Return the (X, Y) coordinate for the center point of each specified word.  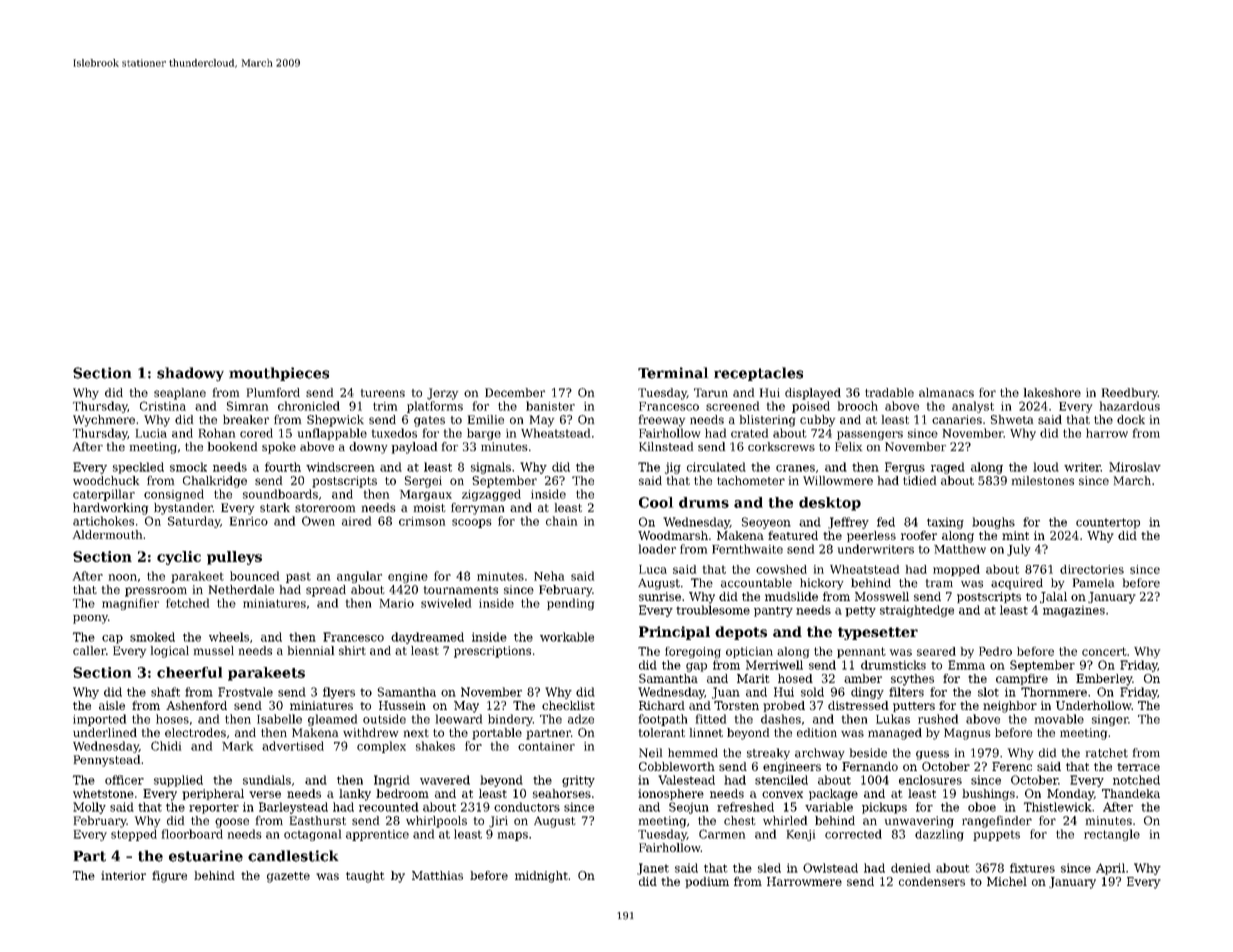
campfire (1022, 679)
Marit (753, 678)
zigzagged (491, 495)
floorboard (192, 834)
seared (936, 651)
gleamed (332, 720)
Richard (662, 705)
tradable (889, 392)
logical (170, 652)
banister (550, 406)
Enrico (249, 521)
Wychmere (104, 421)
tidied (919, 480)
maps (513, 836)
